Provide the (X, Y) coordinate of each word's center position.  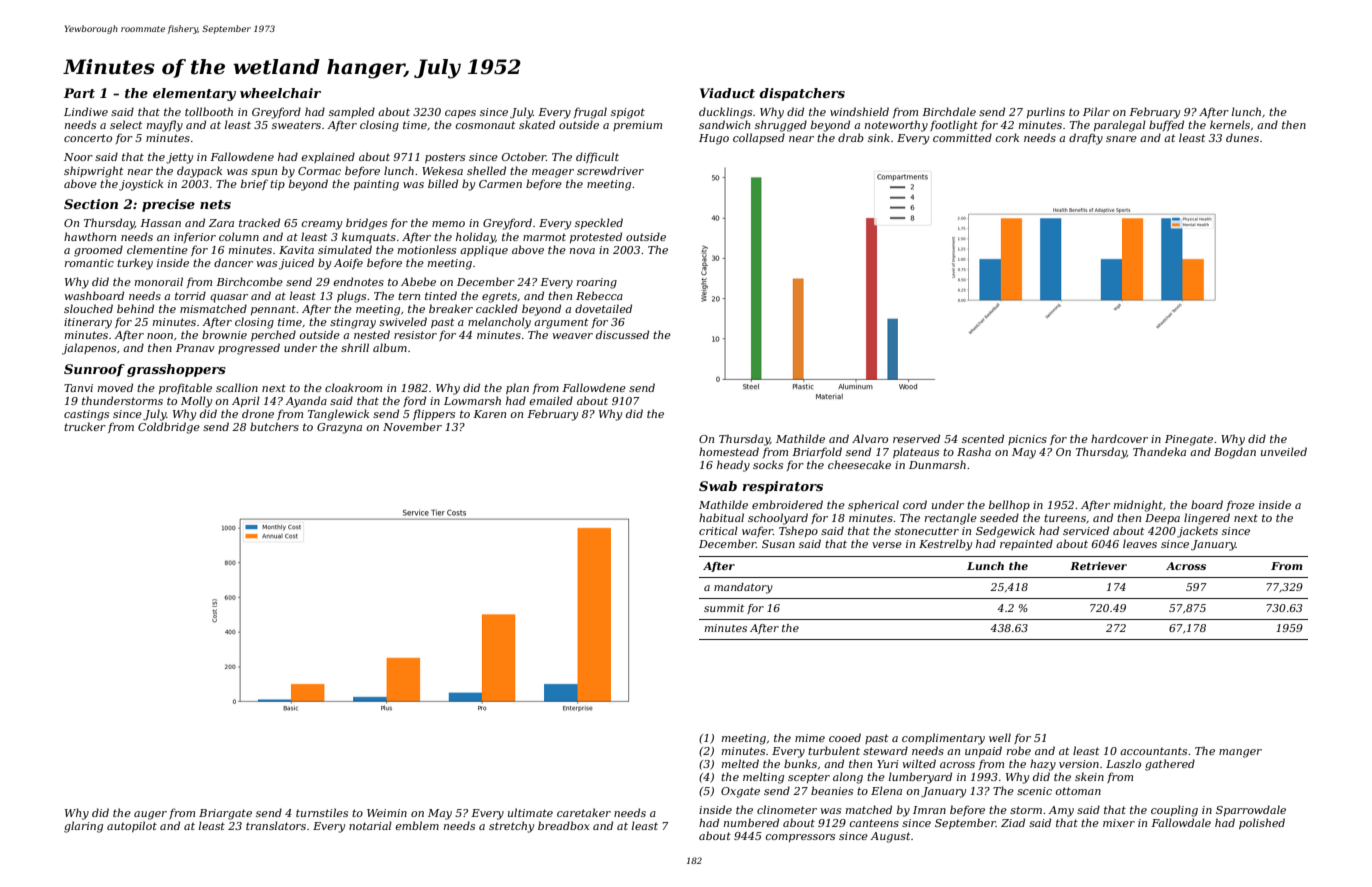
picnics (1027, 440)
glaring (83, 827)
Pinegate (1189, 440)
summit (724, 608)
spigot (628, 113)
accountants (1153, 751)
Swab (718, 486)
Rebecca (599, 295)
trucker (85, 426)
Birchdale (949, 111)
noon (160, 336)
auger (150, 815)
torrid (190, 295)
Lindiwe (86, 111)
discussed (622, 334)
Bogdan (1235, 453)
